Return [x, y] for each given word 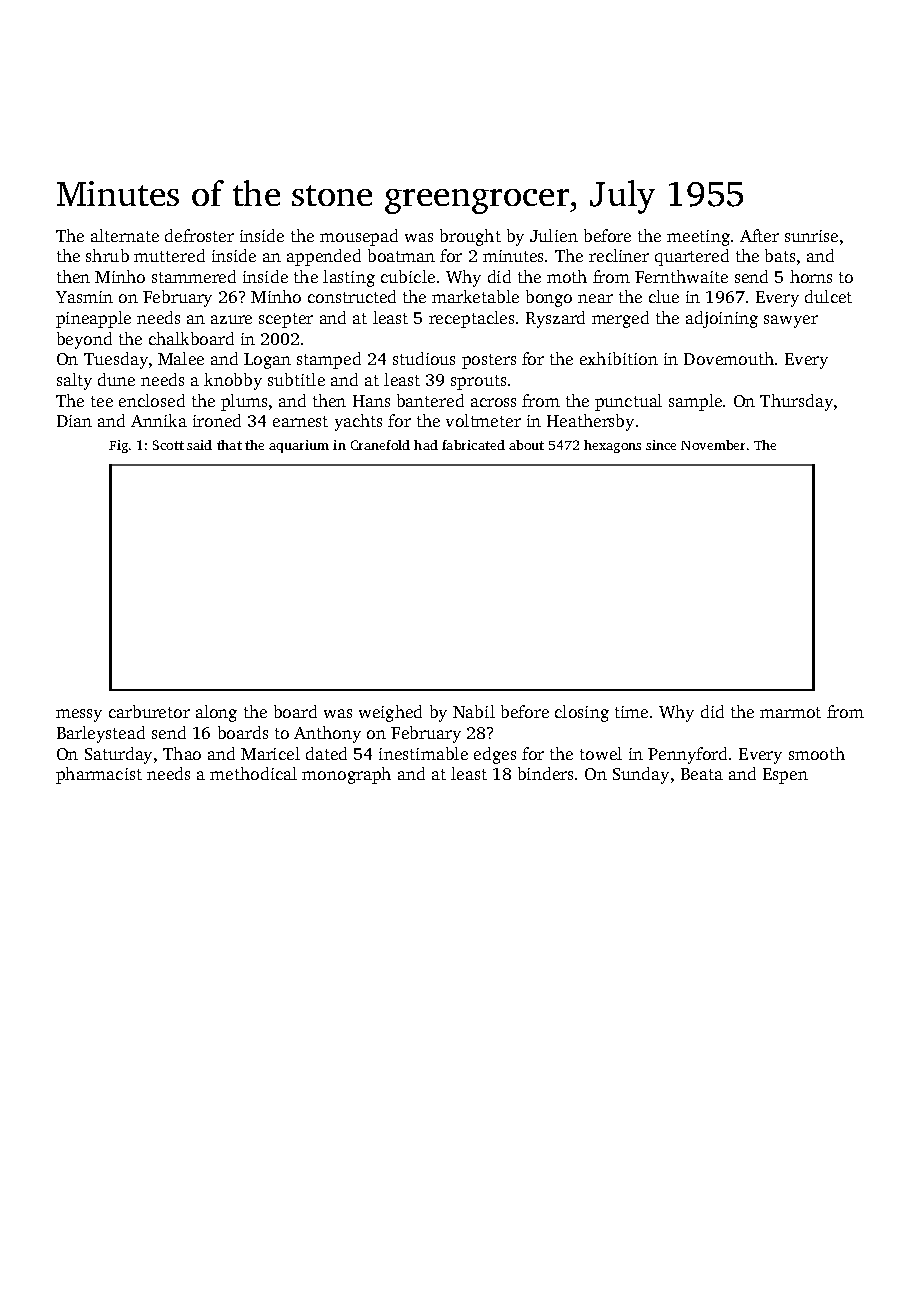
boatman [401, 255]
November [713, 445]
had [426, 445]
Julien [554, 235]
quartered [692, 257]
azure [231, 319]
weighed [390, 713]
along [216, 713]
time [631, 712]
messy [79, 715]
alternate [125, 235]
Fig [118, 446]
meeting [698, 238]
